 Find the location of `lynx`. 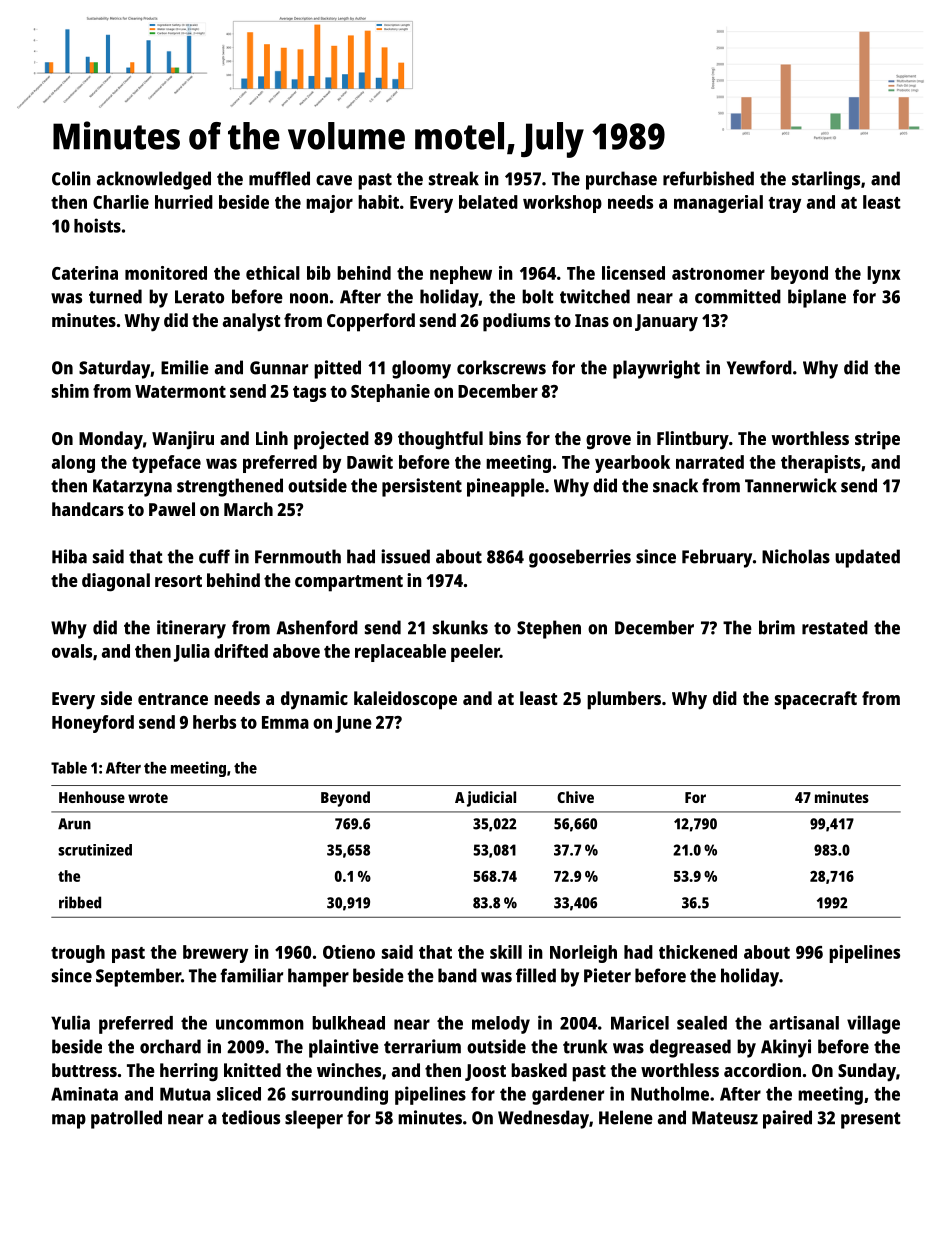

lynx is located at coordinates (883, 275).
